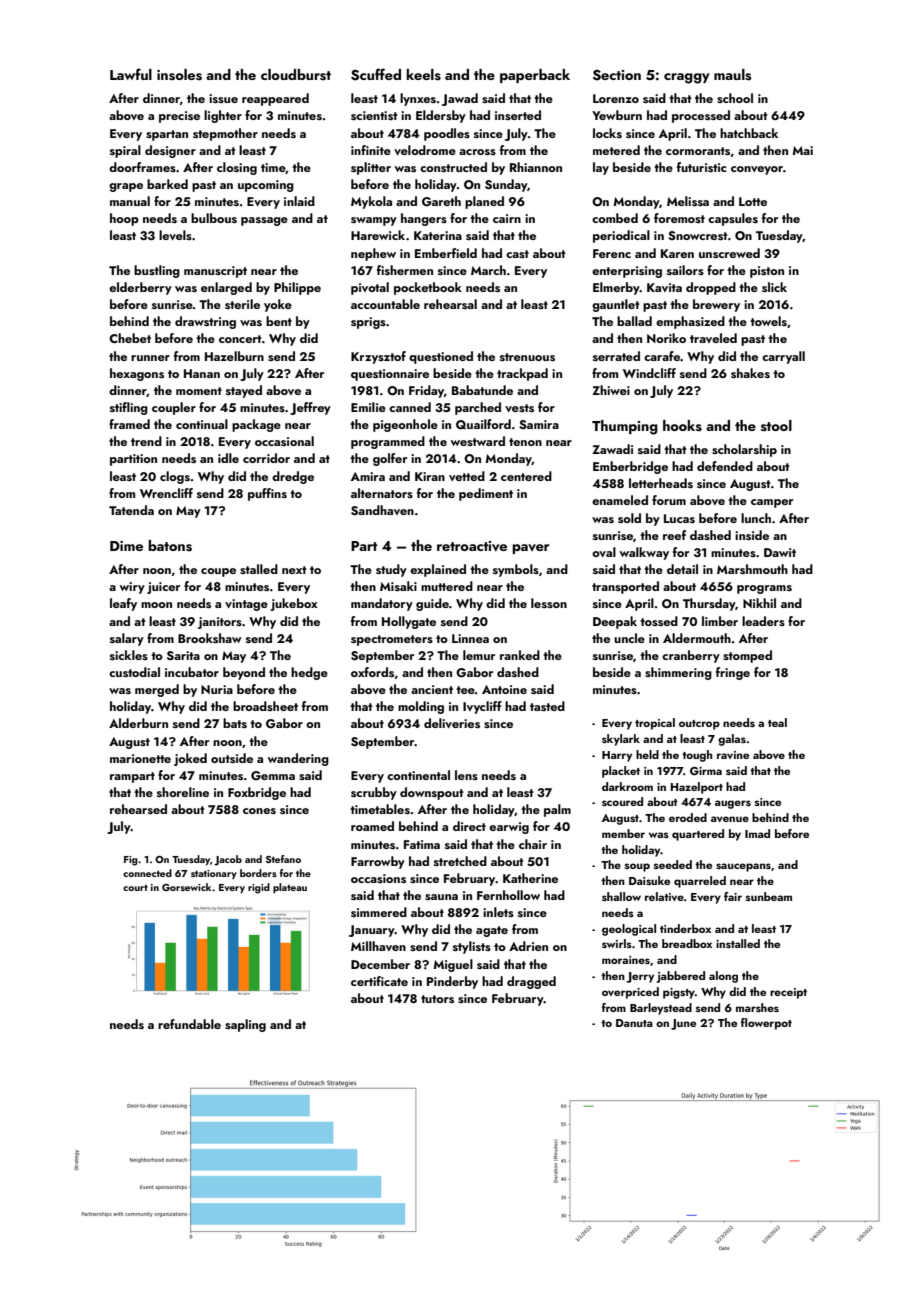 This screenshot has height=1308, width=924. I want to click on craggy, so click(687, 78).
